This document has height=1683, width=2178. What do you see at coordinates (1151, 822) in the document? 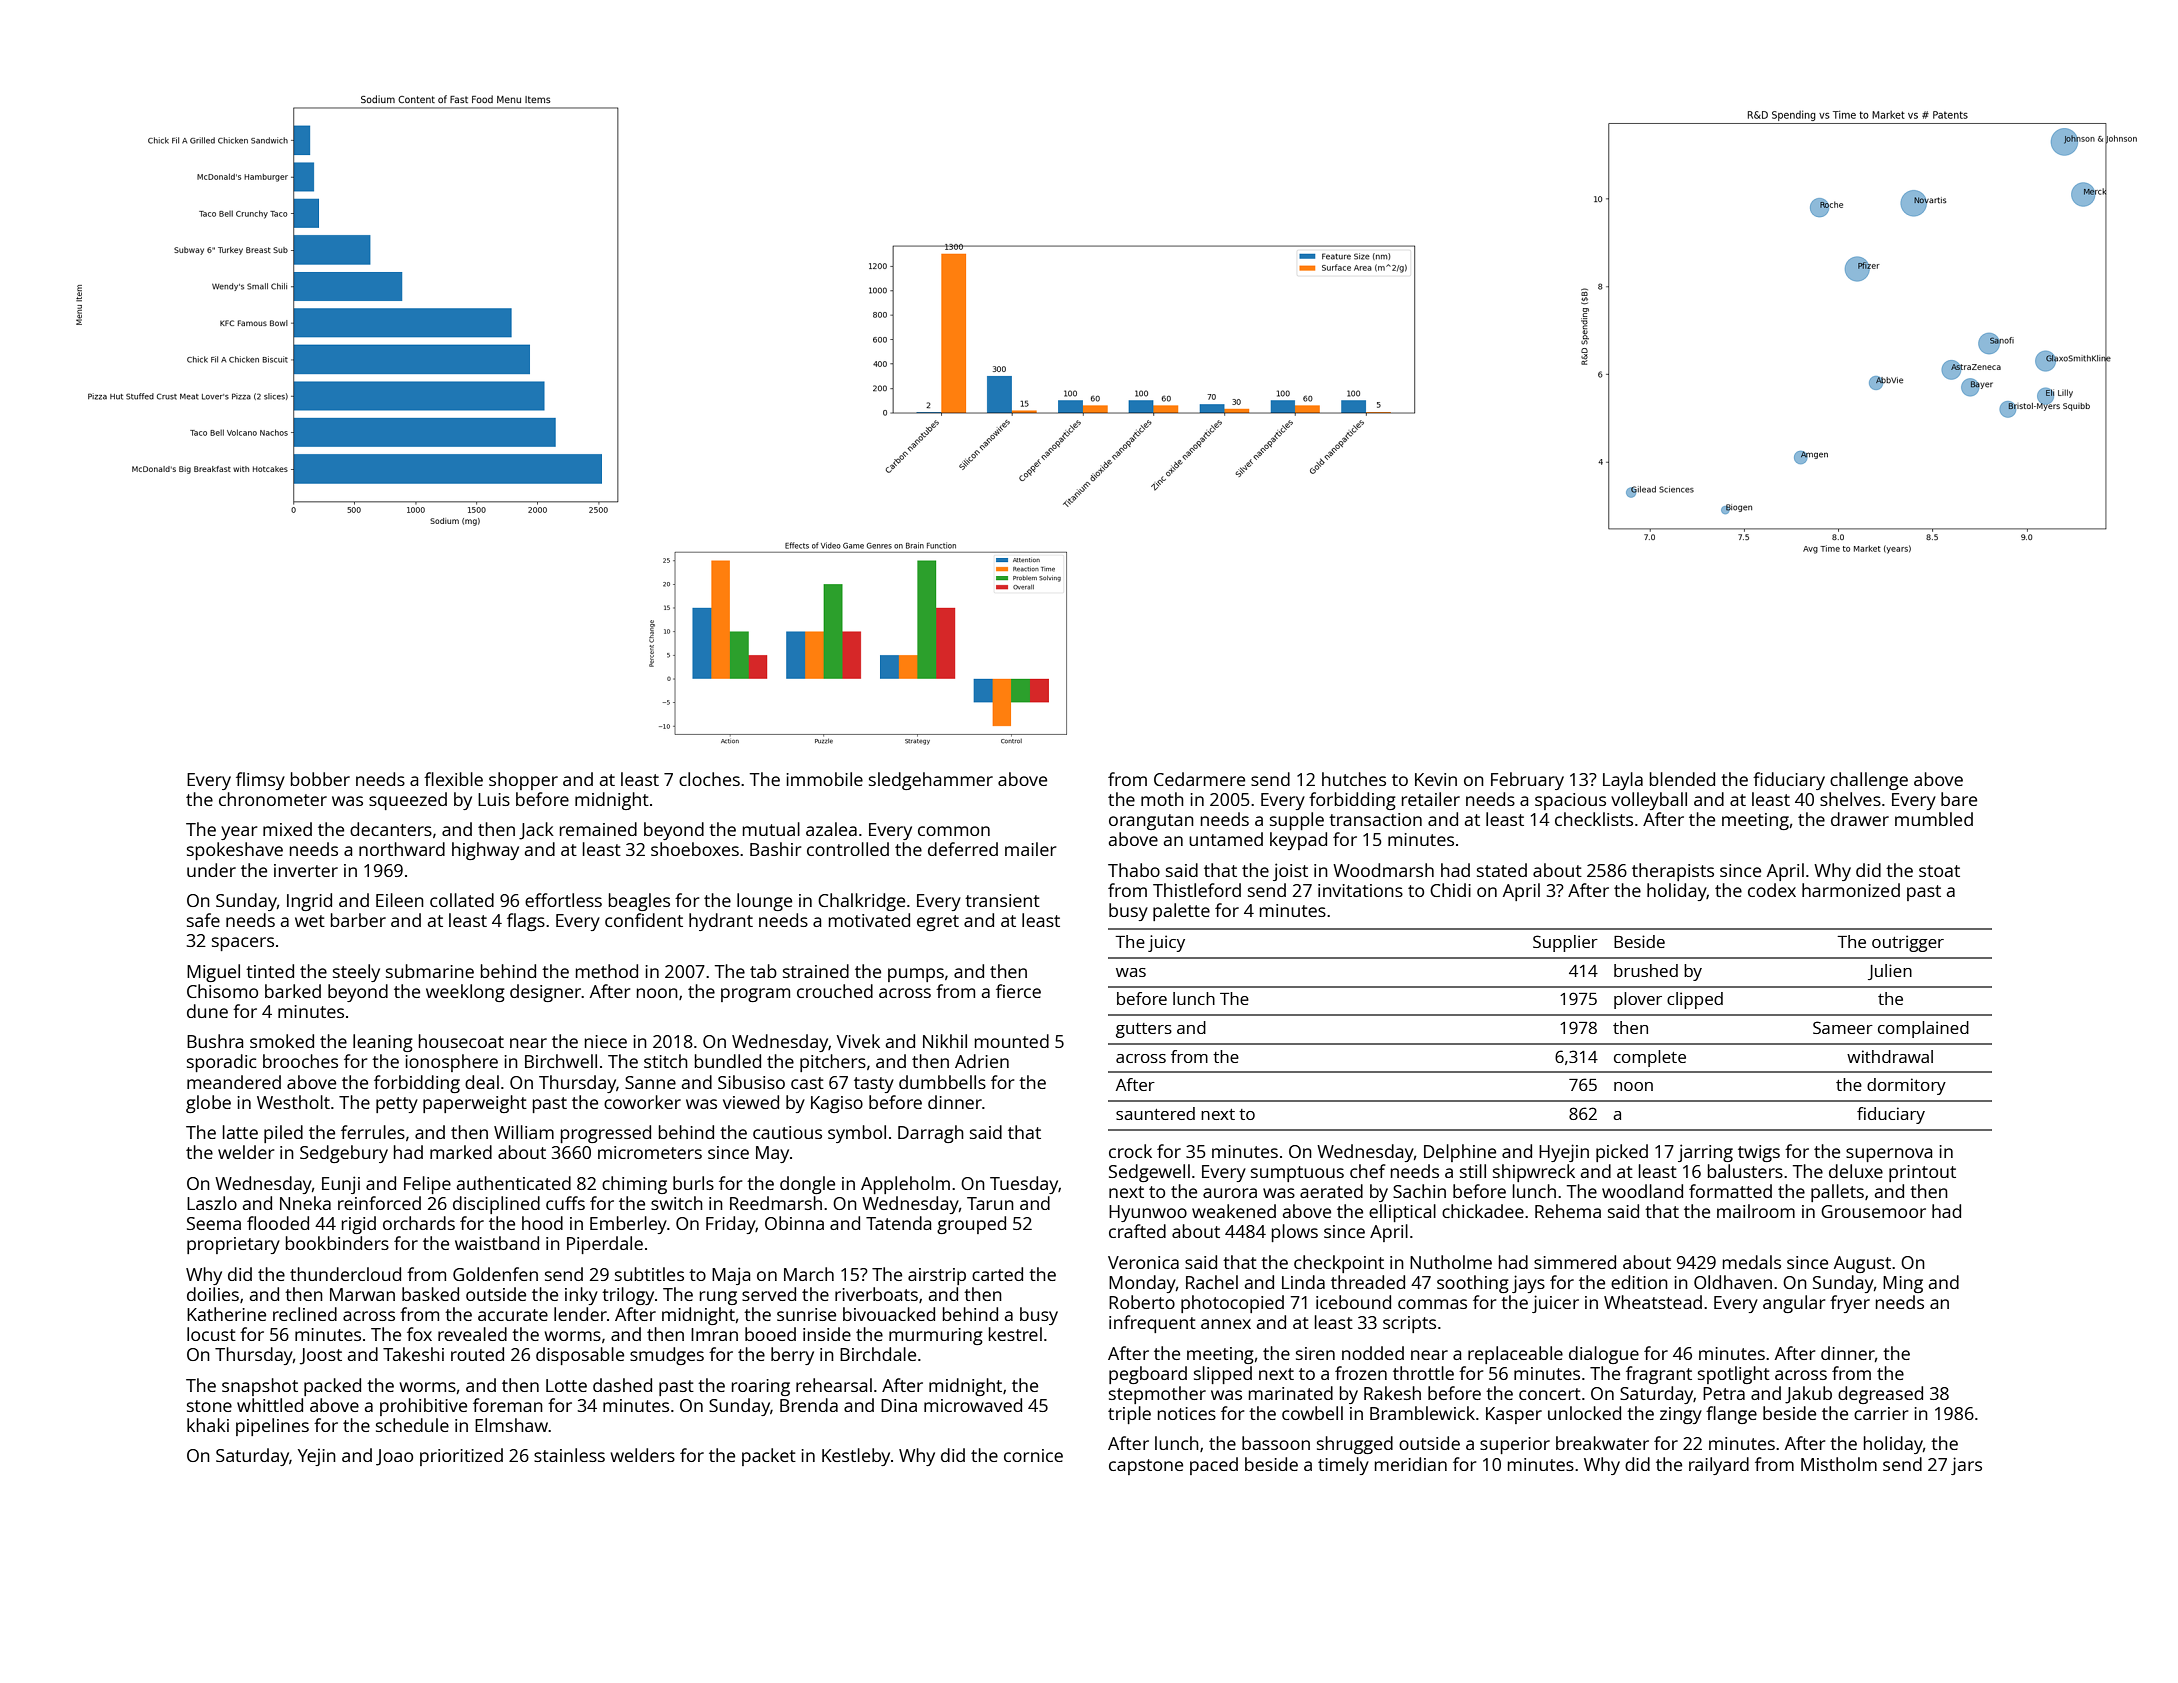
I see `orangutan` at bounding box center [1151, 822].
